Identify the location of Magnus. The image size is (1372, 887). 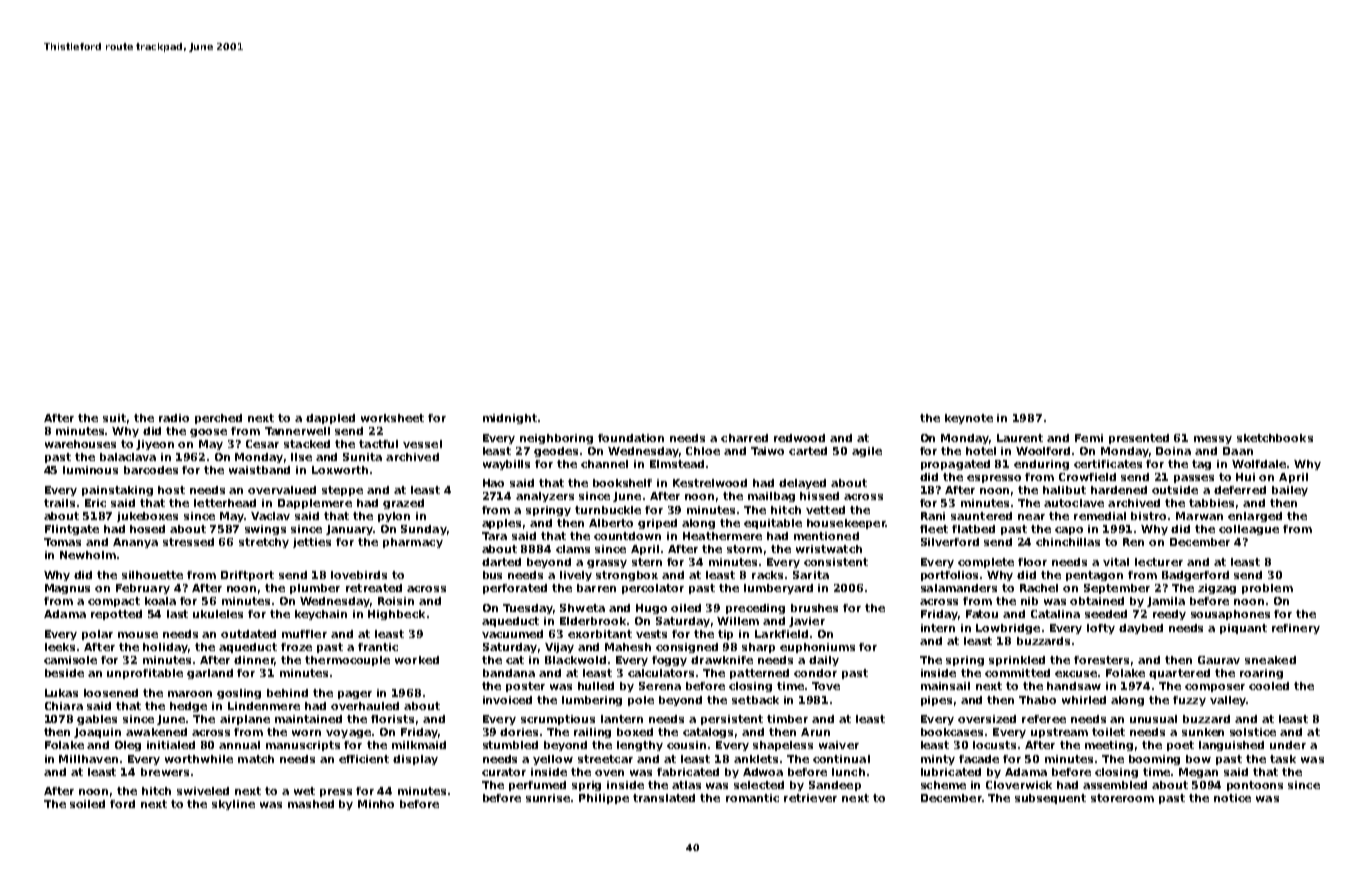
(67, 589).
